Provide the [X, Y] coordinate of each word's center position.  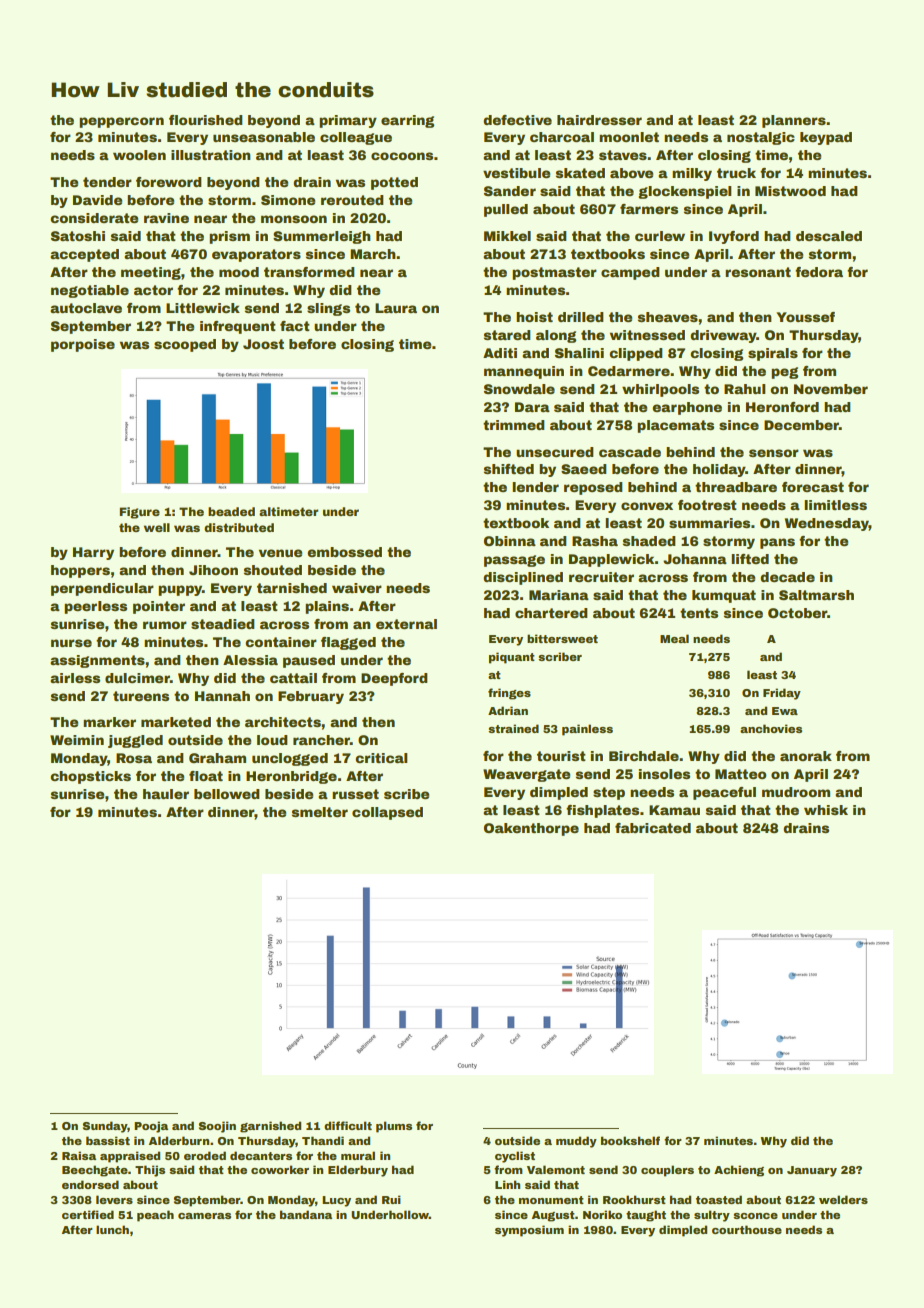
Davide [97, 200]
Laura [396, 308]
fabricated [653, 828]
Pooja [151, 1127]
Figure [139, 513]
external [406, 624]
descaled [829, 236]
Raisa [79, 1155]
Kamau [674, 810]
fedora [819, 272]
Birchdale [644, 756]
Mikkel [507, 236]
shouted [273, 570]
